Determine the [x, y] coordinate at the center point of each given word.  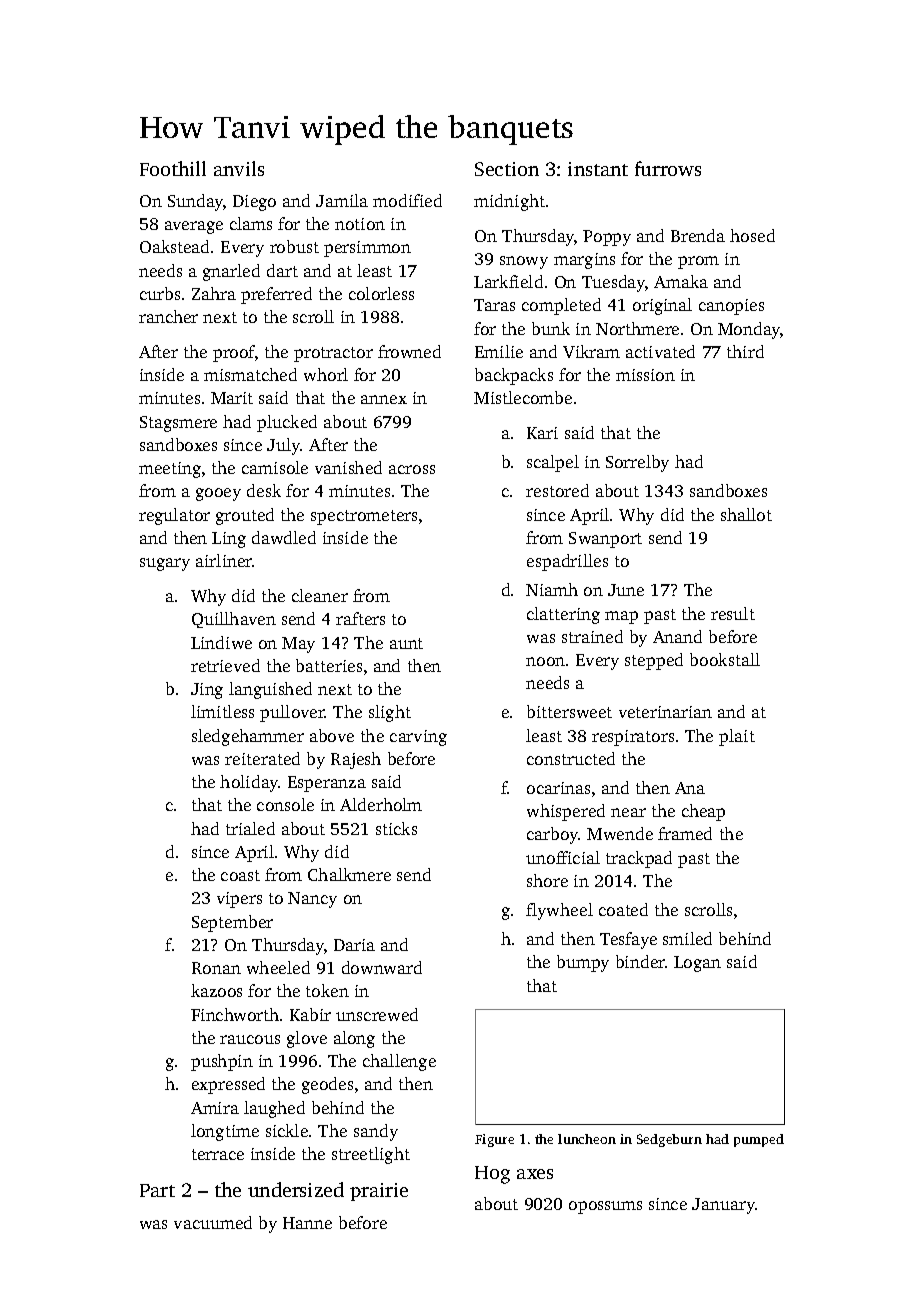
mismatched [250, 374]
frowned [409, 351]
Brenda [698, 235]
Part [157, 1190]
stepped [654, 661]
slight [390, 713]
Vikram [591, 351]
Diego [254, 203]
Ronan [216, 968]
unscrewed [377, 1014]
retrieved [225, 665]
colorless [381, 293]
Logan [697, 964]
